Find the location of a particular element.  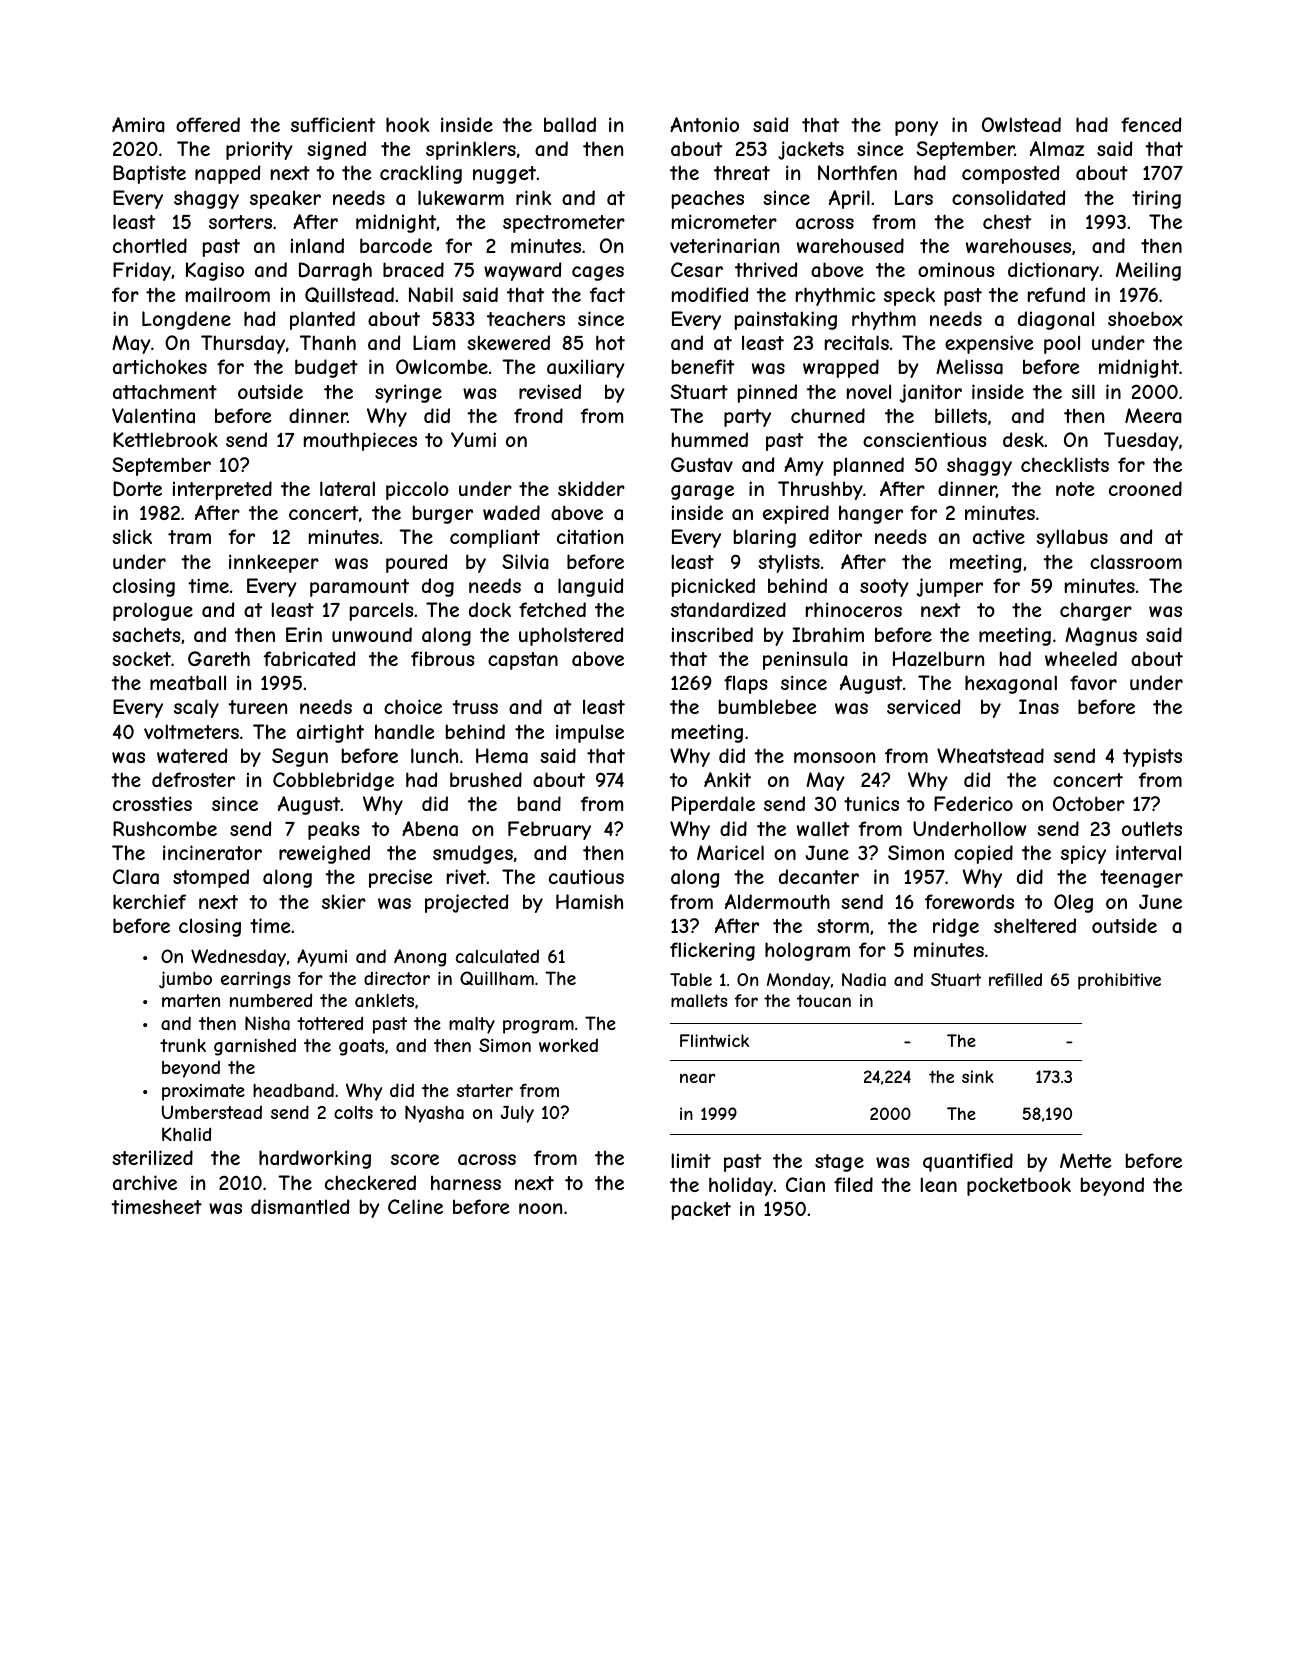

upholstered is located at coordinates (571, 636).
